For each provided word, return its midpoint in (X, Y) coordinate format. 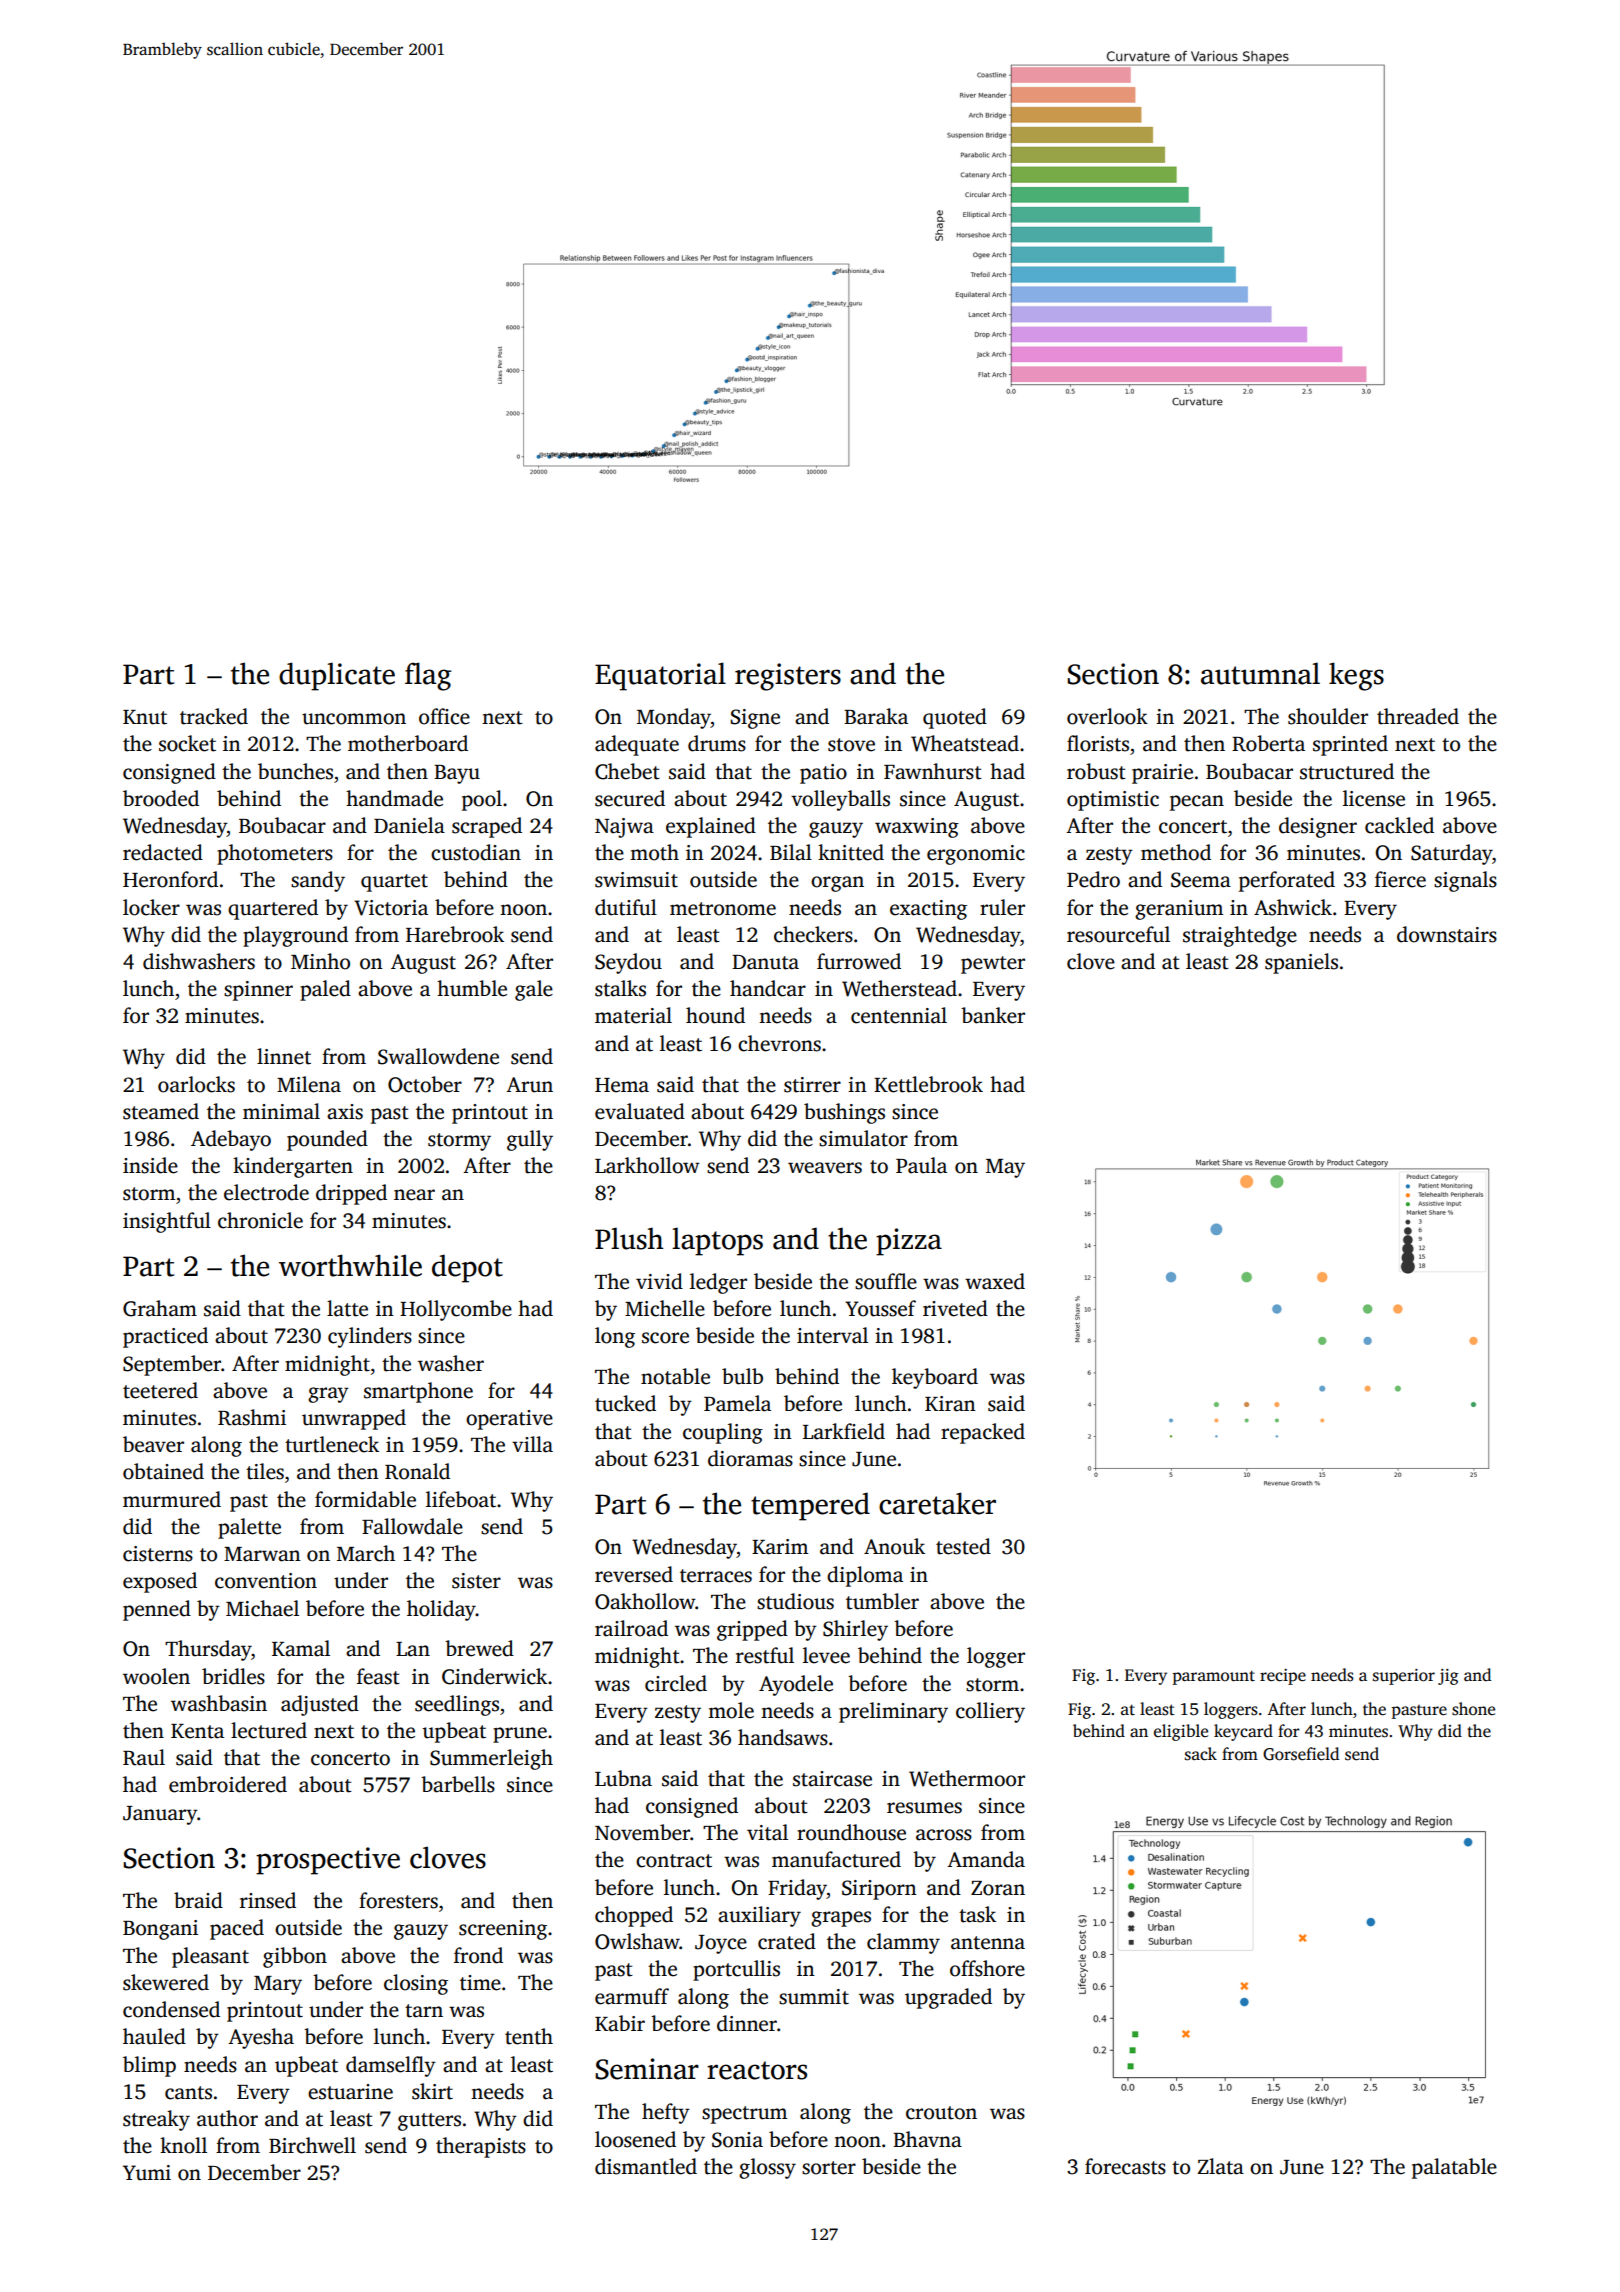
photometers (275, 854)
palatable (1454, 2168)
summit (814, 1997)
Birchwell (312, 2145)
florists (1098, 743)
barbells (458, 1784)
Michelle (665, 1308)
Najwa (624, 828)
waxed (995, 1281)
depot (467, 1268)
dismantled (646, 2166)
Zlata (1221, 2166)
